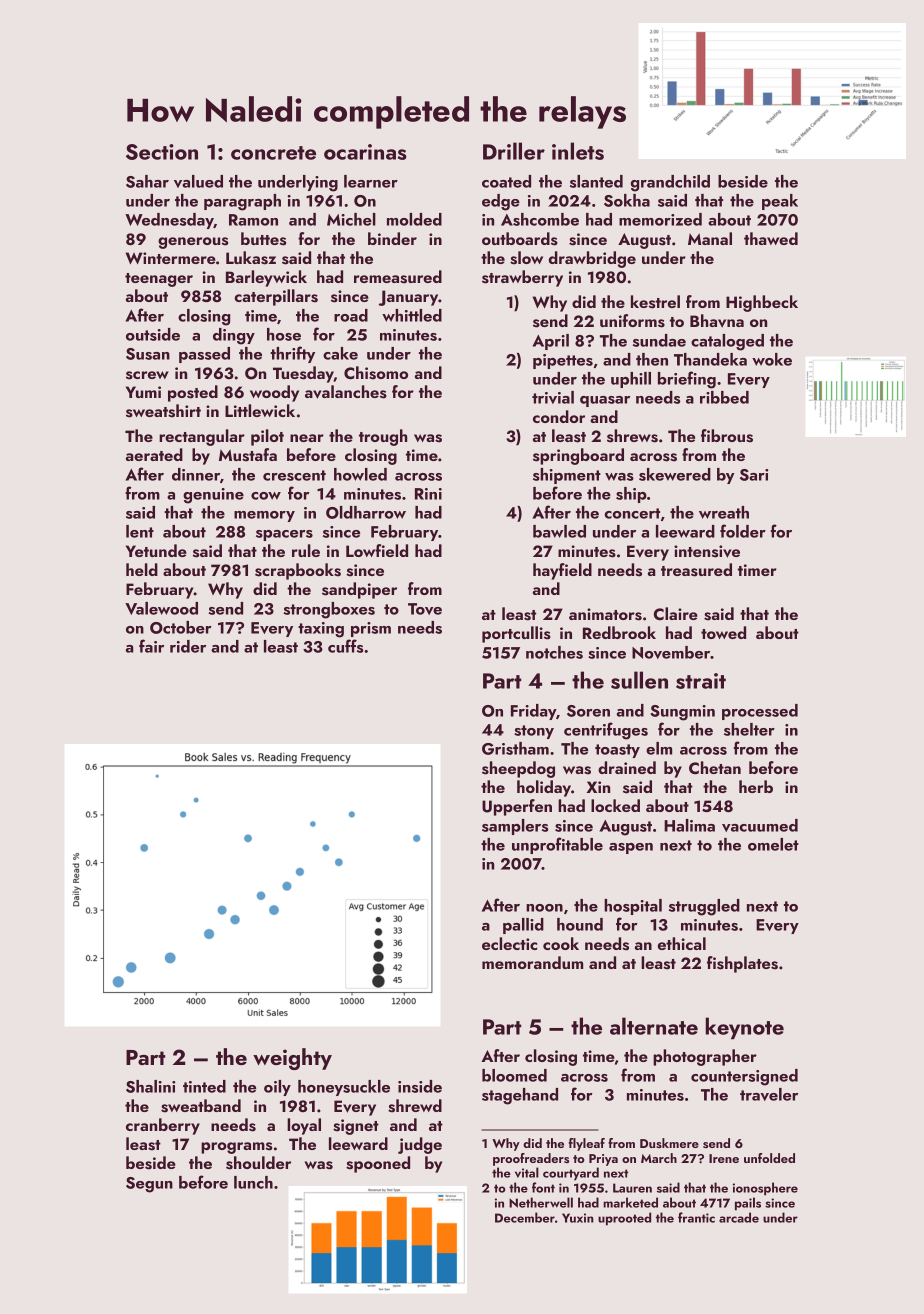 The height and width of the screenshot is (1314, 924). Describe the element at coordinates (188, 646) in the screenshot. I see `rider` at that location.
